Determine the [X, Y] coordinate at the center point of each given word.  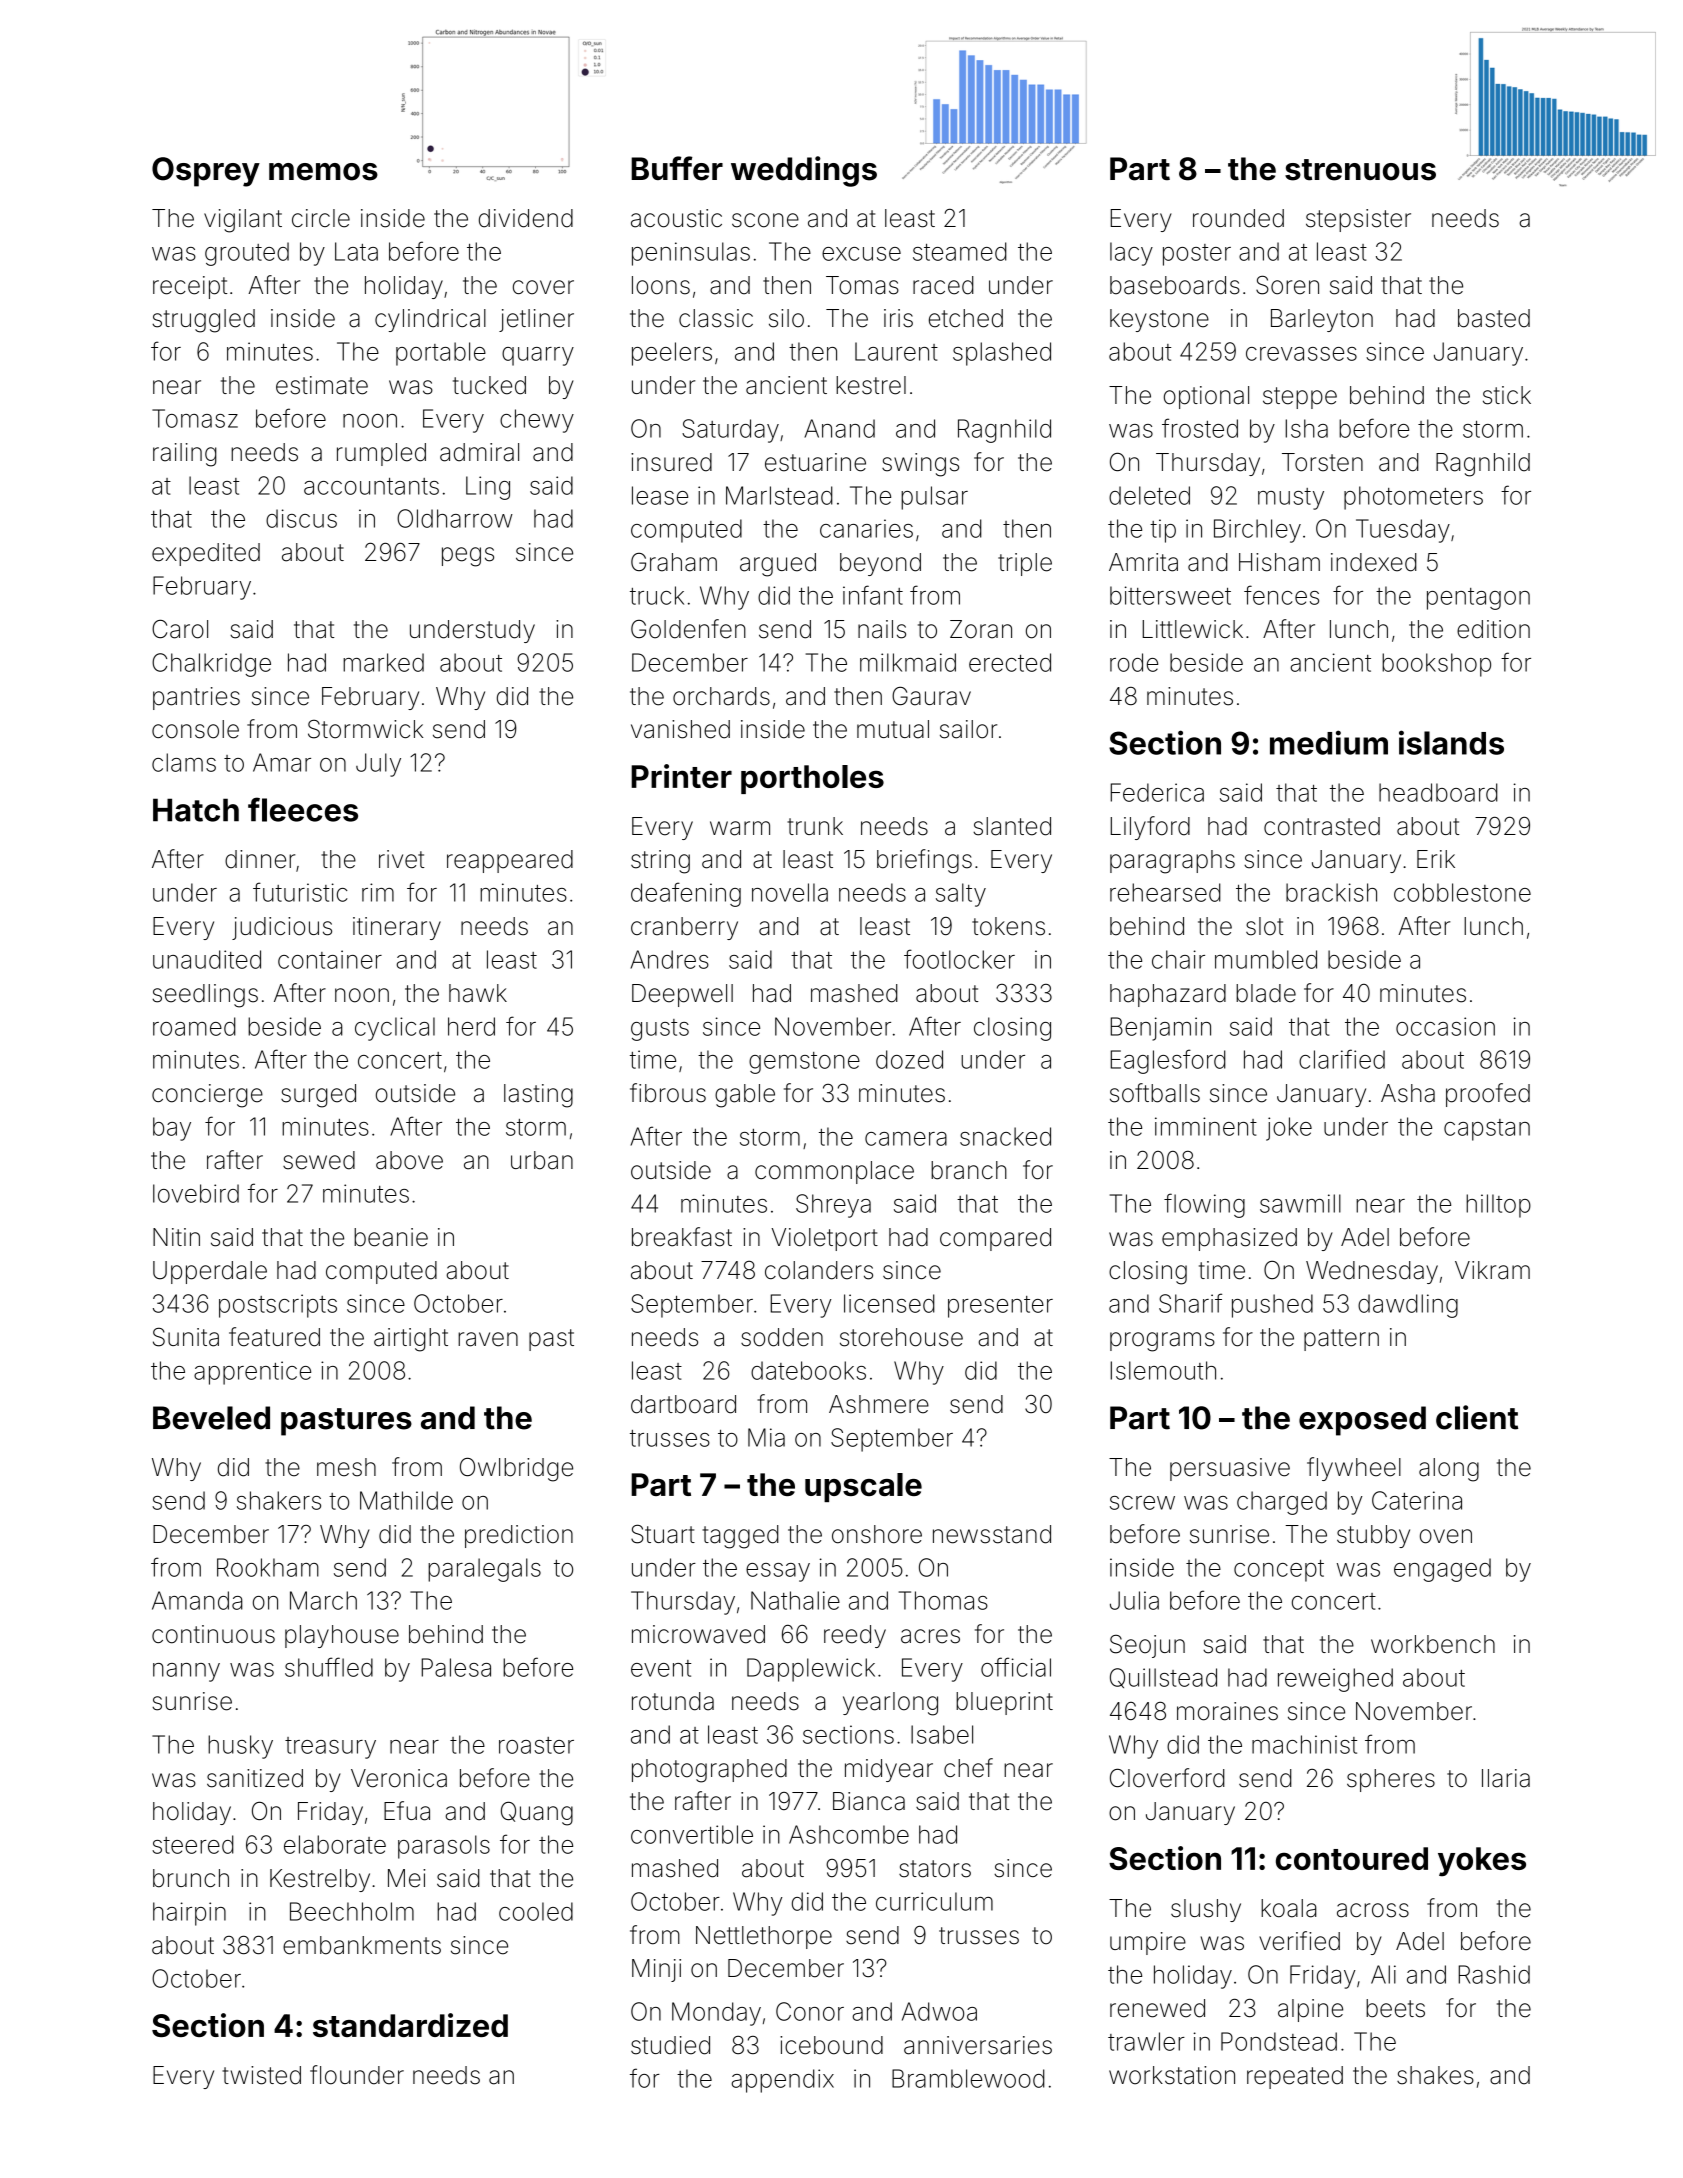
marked [383, 662]
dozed [909, 1059]
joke [1289, 1129]
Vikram [1492, 1270]
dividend [526, 218]
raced [943, 285]
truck [657, 595]
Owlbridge [516, 1470]
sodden [782, 1337]
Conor [810, 2011]
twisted [261, 2075]
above [409, 1160]
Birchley [1257, 531]
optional [1206, 397]
